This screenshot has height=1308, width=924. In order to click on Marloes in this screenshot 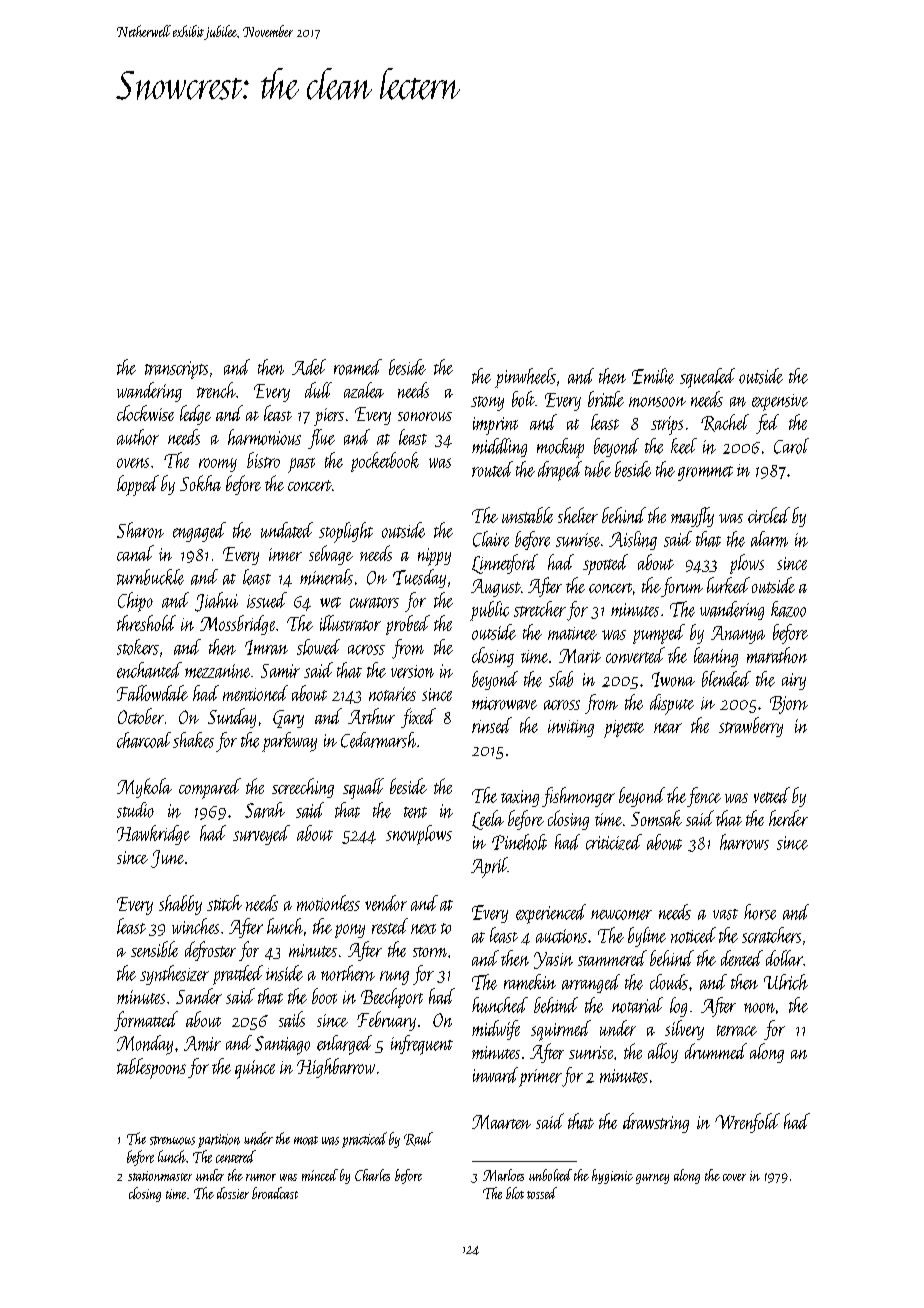, I will do `click(503, 1175)`.
